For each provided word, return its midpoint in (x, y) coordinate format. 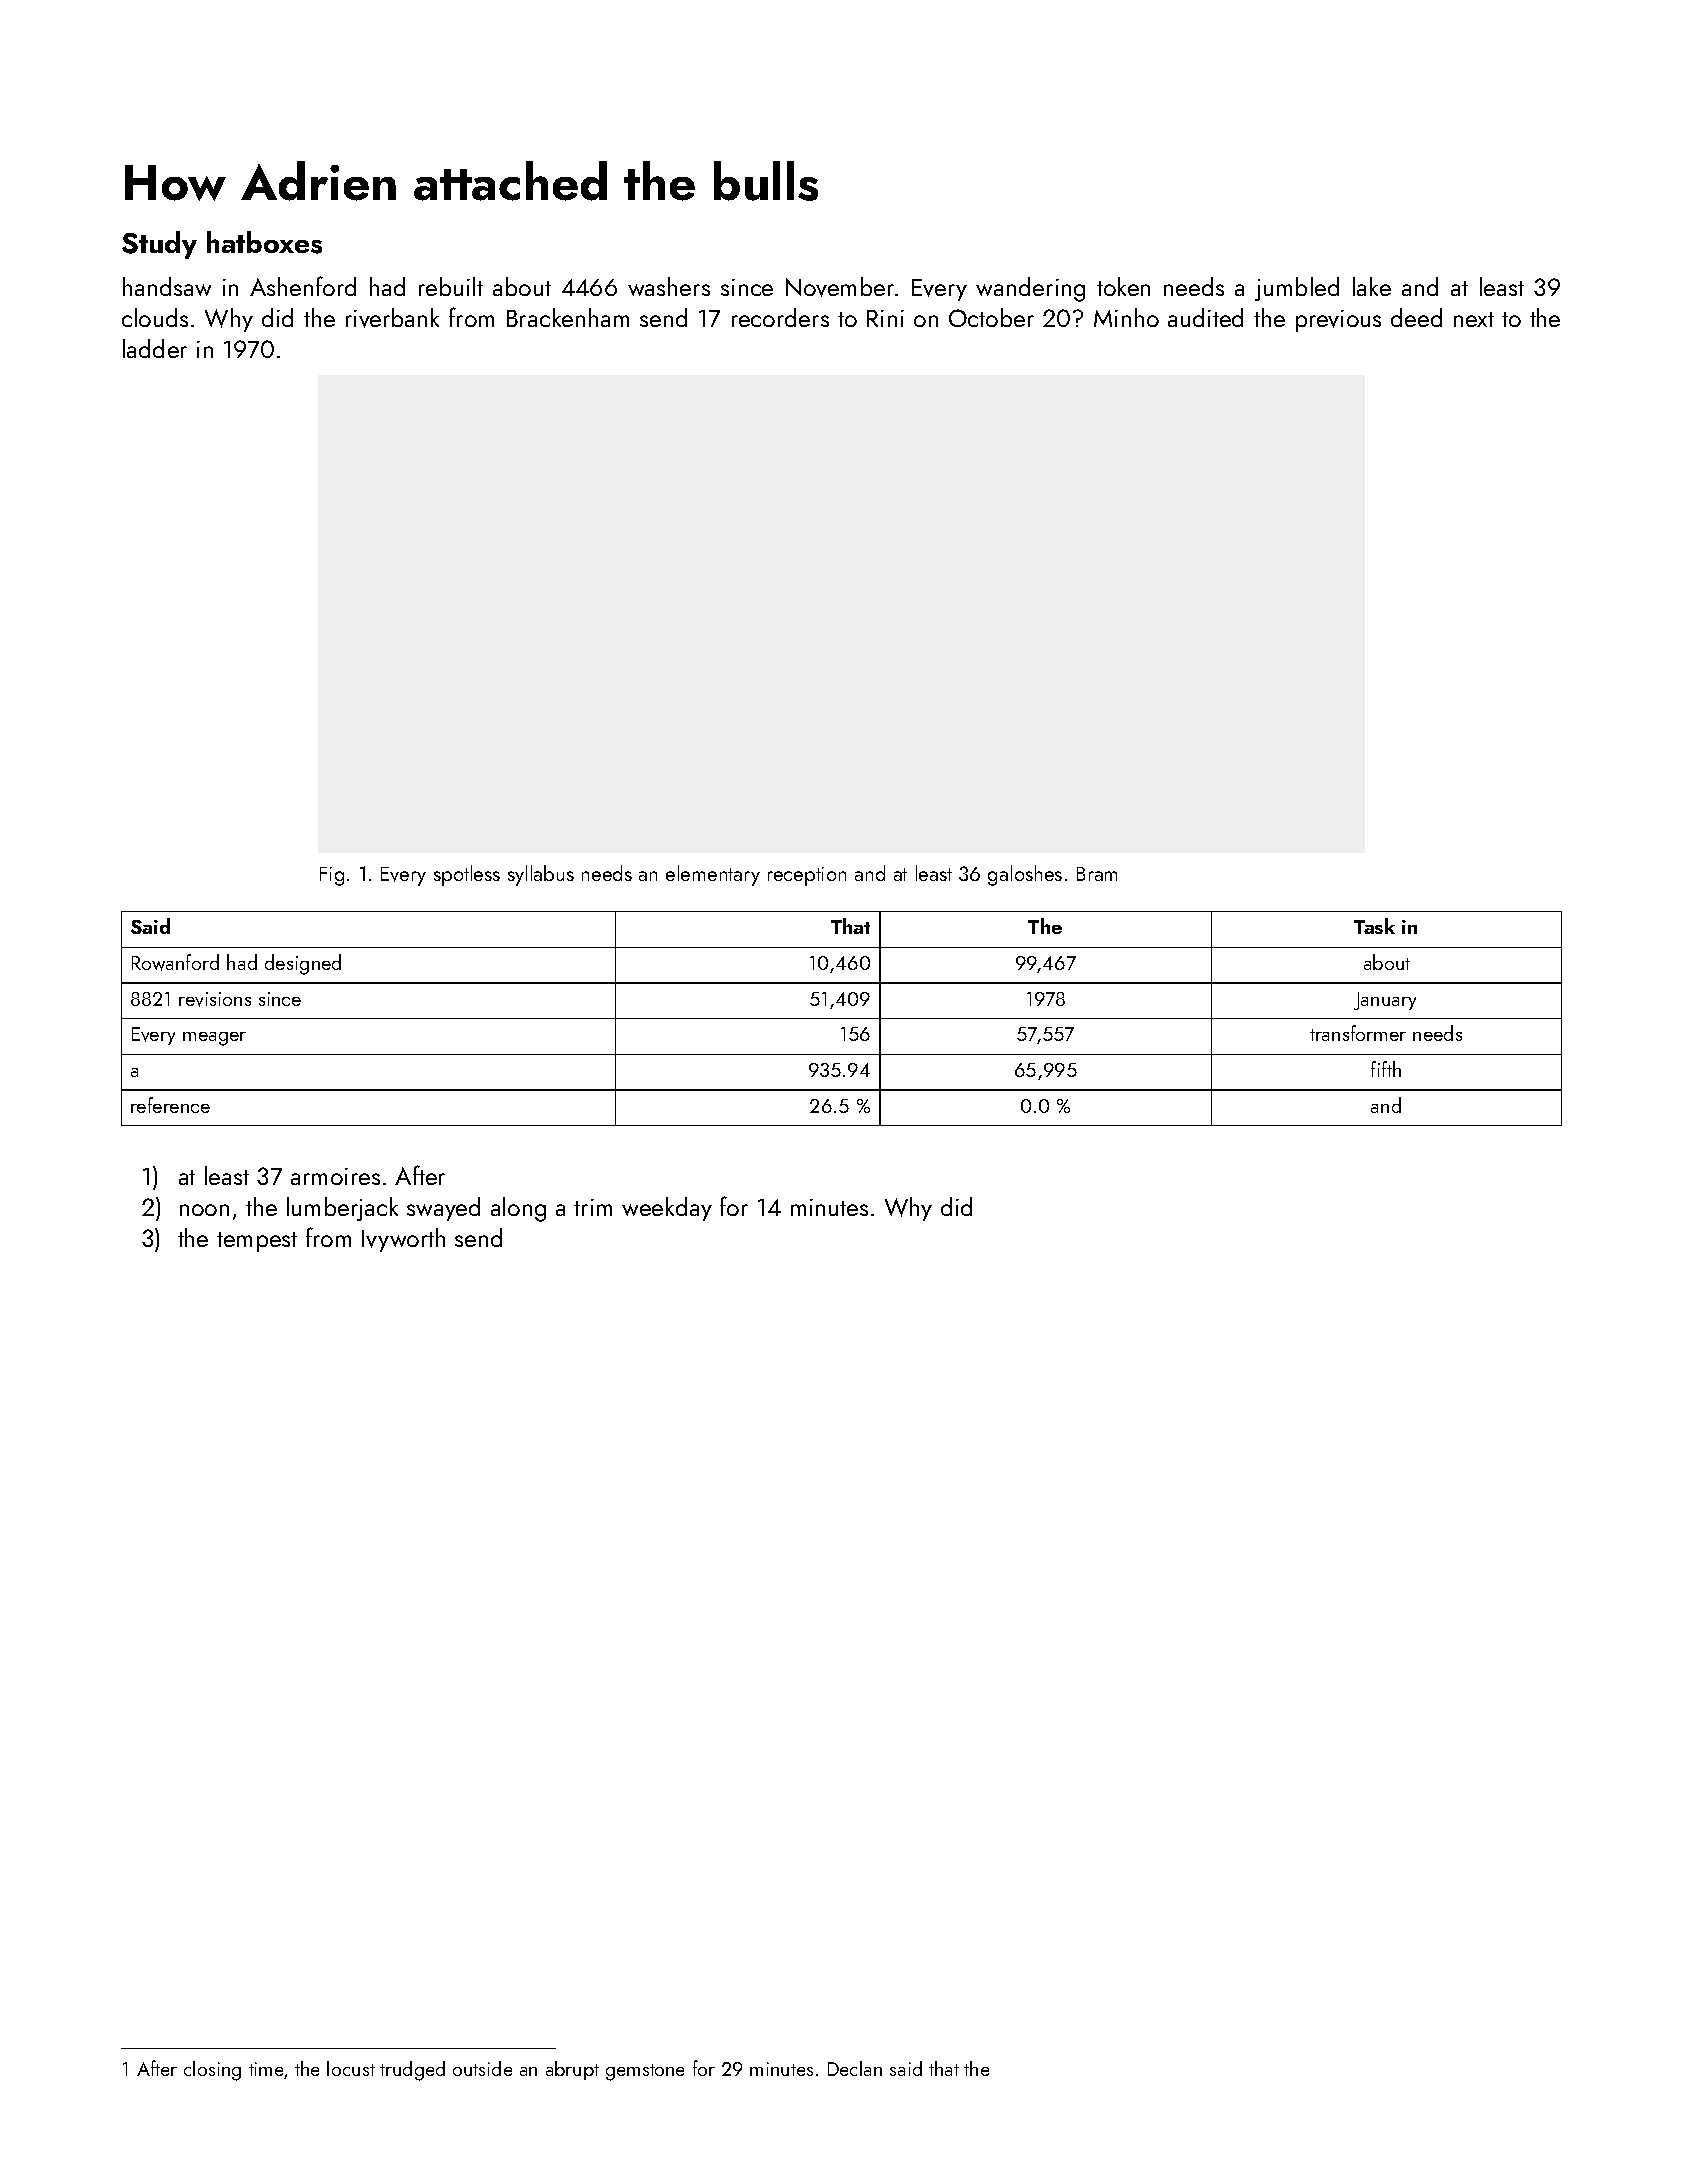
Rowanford (175, 962)
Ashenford (303, 286)
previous (1338, 321)
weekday (667, 1209)
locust (351, 2068)
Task (1374, 926)
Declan (855, 2068)
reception (807, 876)
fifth (1386, 1069)
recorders (780, 317)
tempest (257, 1242)
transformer (1358, 1033)
